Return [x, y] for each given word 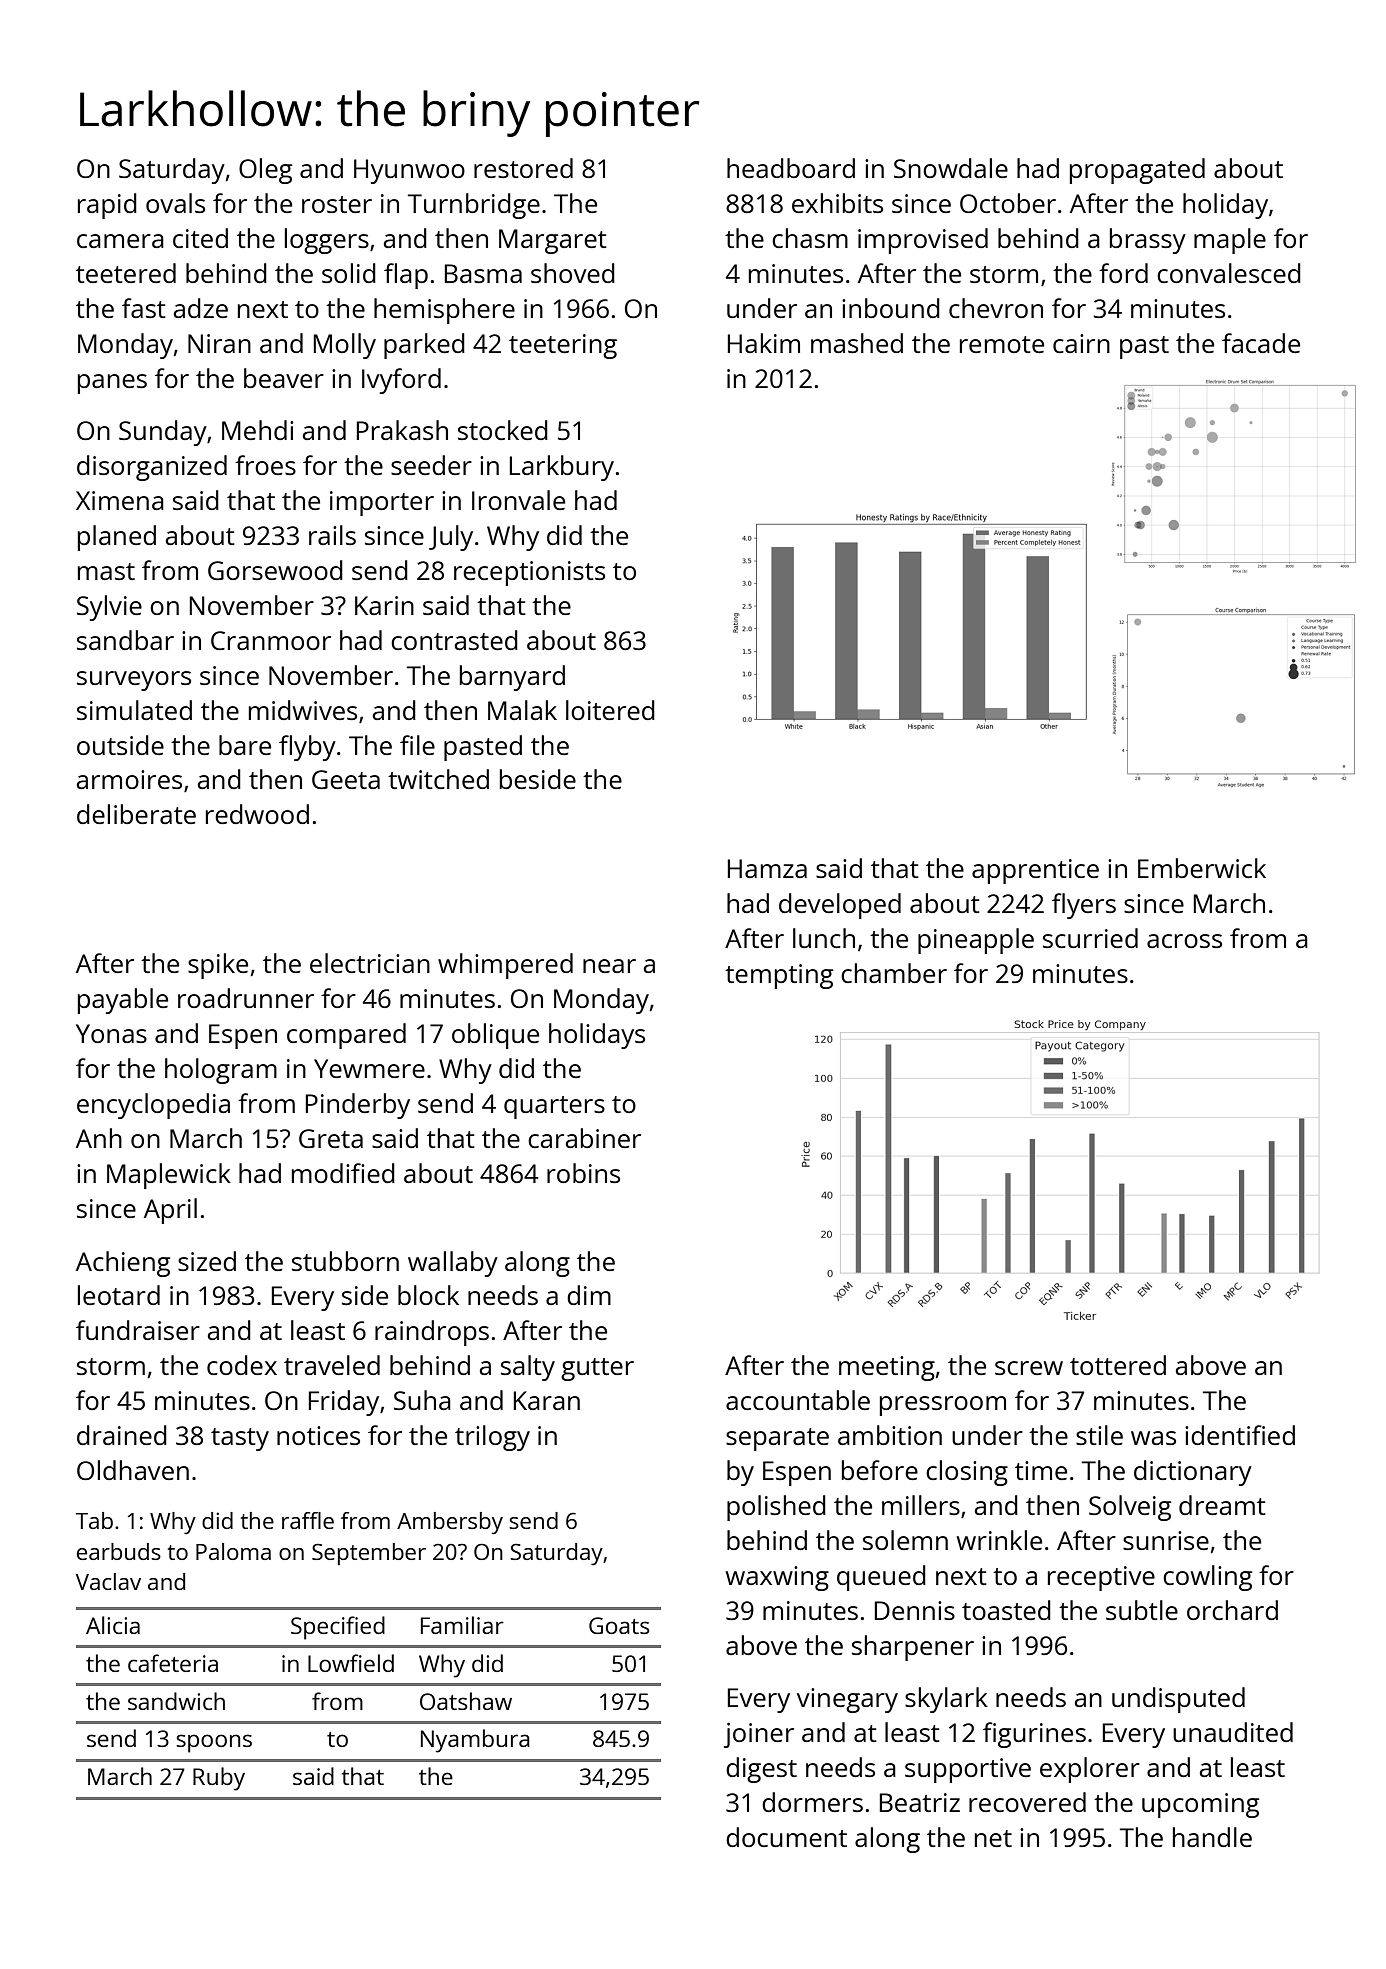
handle [1212, 1837]
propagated [1137, 171]
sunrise [1166, 1540]
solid [349, 273]
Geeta [346, 779]
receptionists [529, 573]
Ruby [219, 1779]
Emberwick [1202, 868]
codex [242, 1365]
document [786, 1837]
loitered [610, 710]
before [880, 1470]
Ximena [120, 500]
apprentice [1035, 871]
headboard [791, 168]
